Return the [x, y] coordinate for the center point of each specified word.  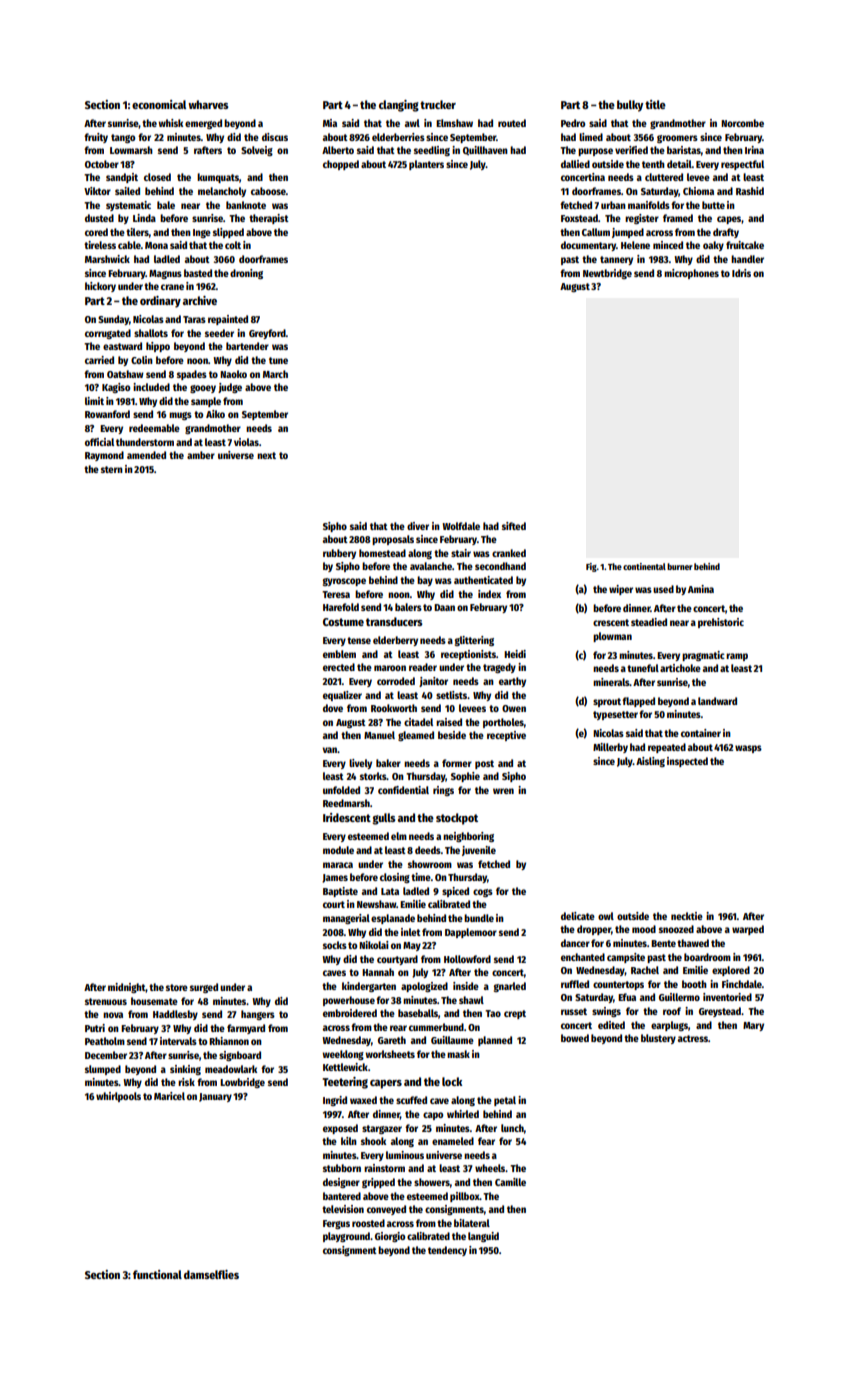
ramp [737, 657]
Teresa [336, 594]
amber [201, 455]
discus [275, 137]
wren [503, 791]
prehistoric [721, 623]
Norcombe [742, 123]
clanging [399, 106]
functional [157, 1274]
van [329, 750]
